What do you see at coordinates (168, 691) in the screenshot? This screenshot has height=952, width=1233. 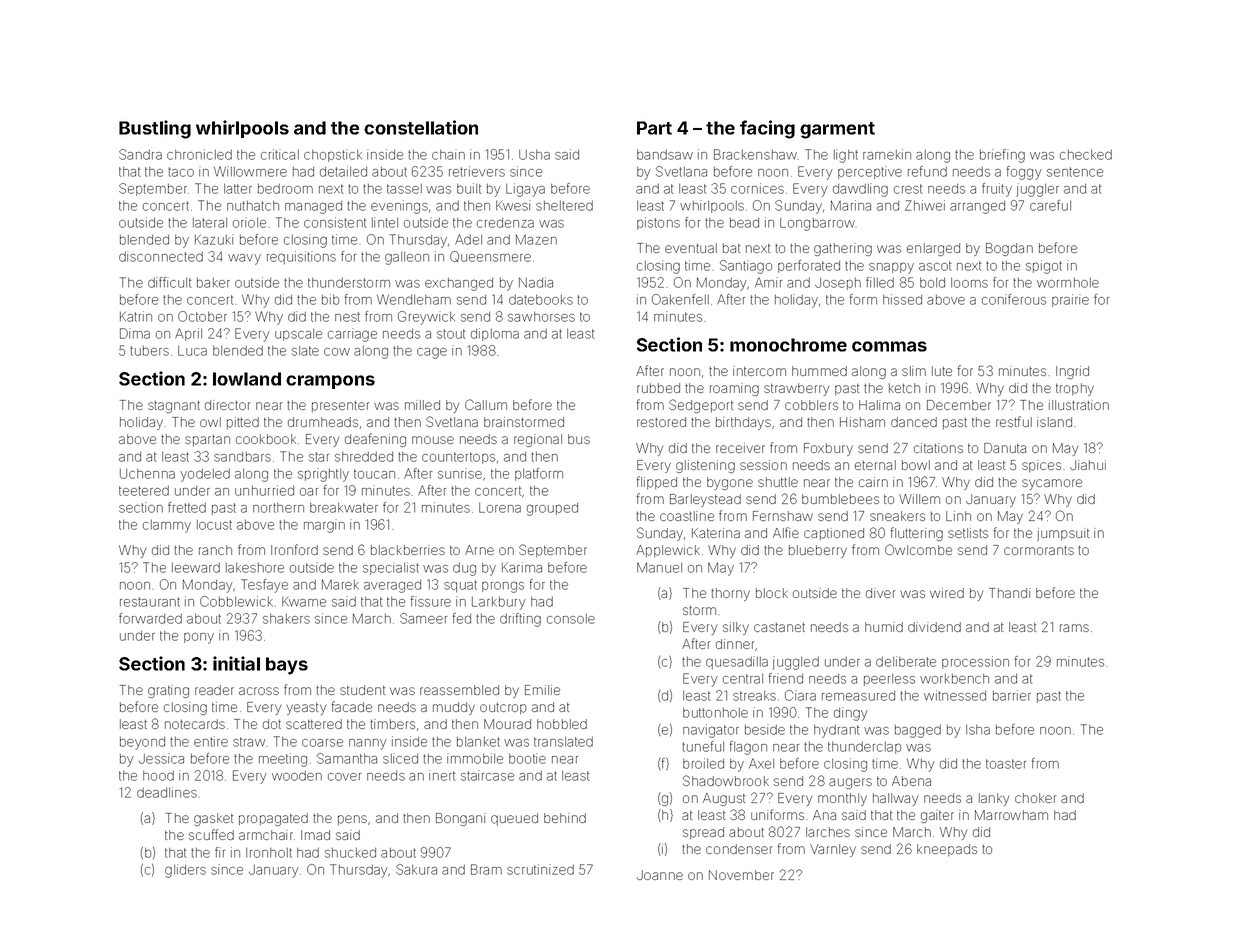 I see `grating` at bounding box center [168, 691].
